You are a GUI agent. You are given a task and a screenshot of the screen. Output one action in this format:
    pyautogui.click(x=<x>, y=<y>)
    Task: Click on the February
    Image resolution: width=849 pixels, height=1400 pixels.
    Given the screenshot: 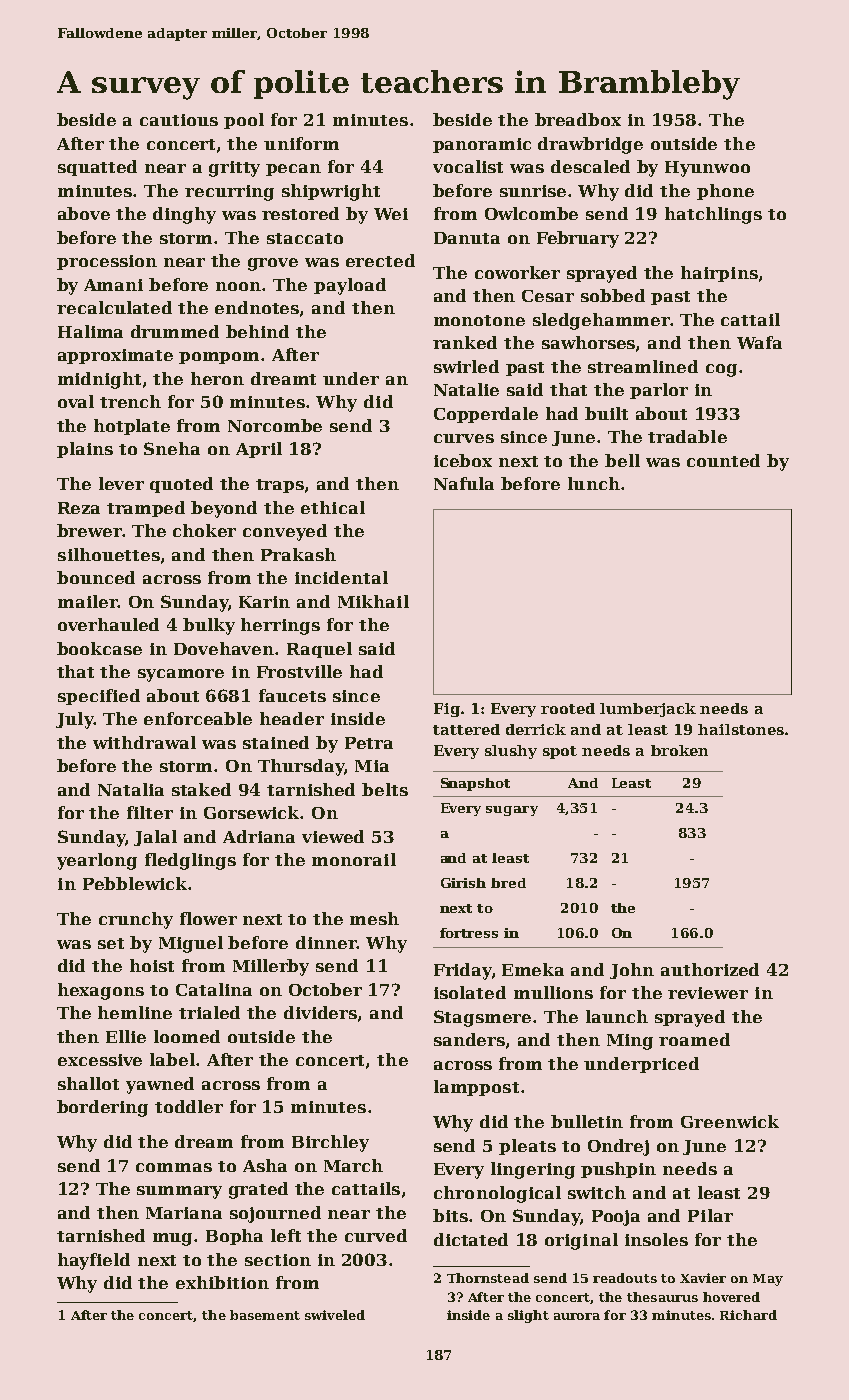 What is the action you would take?
    pyautogui.click(x=578, y=239)
